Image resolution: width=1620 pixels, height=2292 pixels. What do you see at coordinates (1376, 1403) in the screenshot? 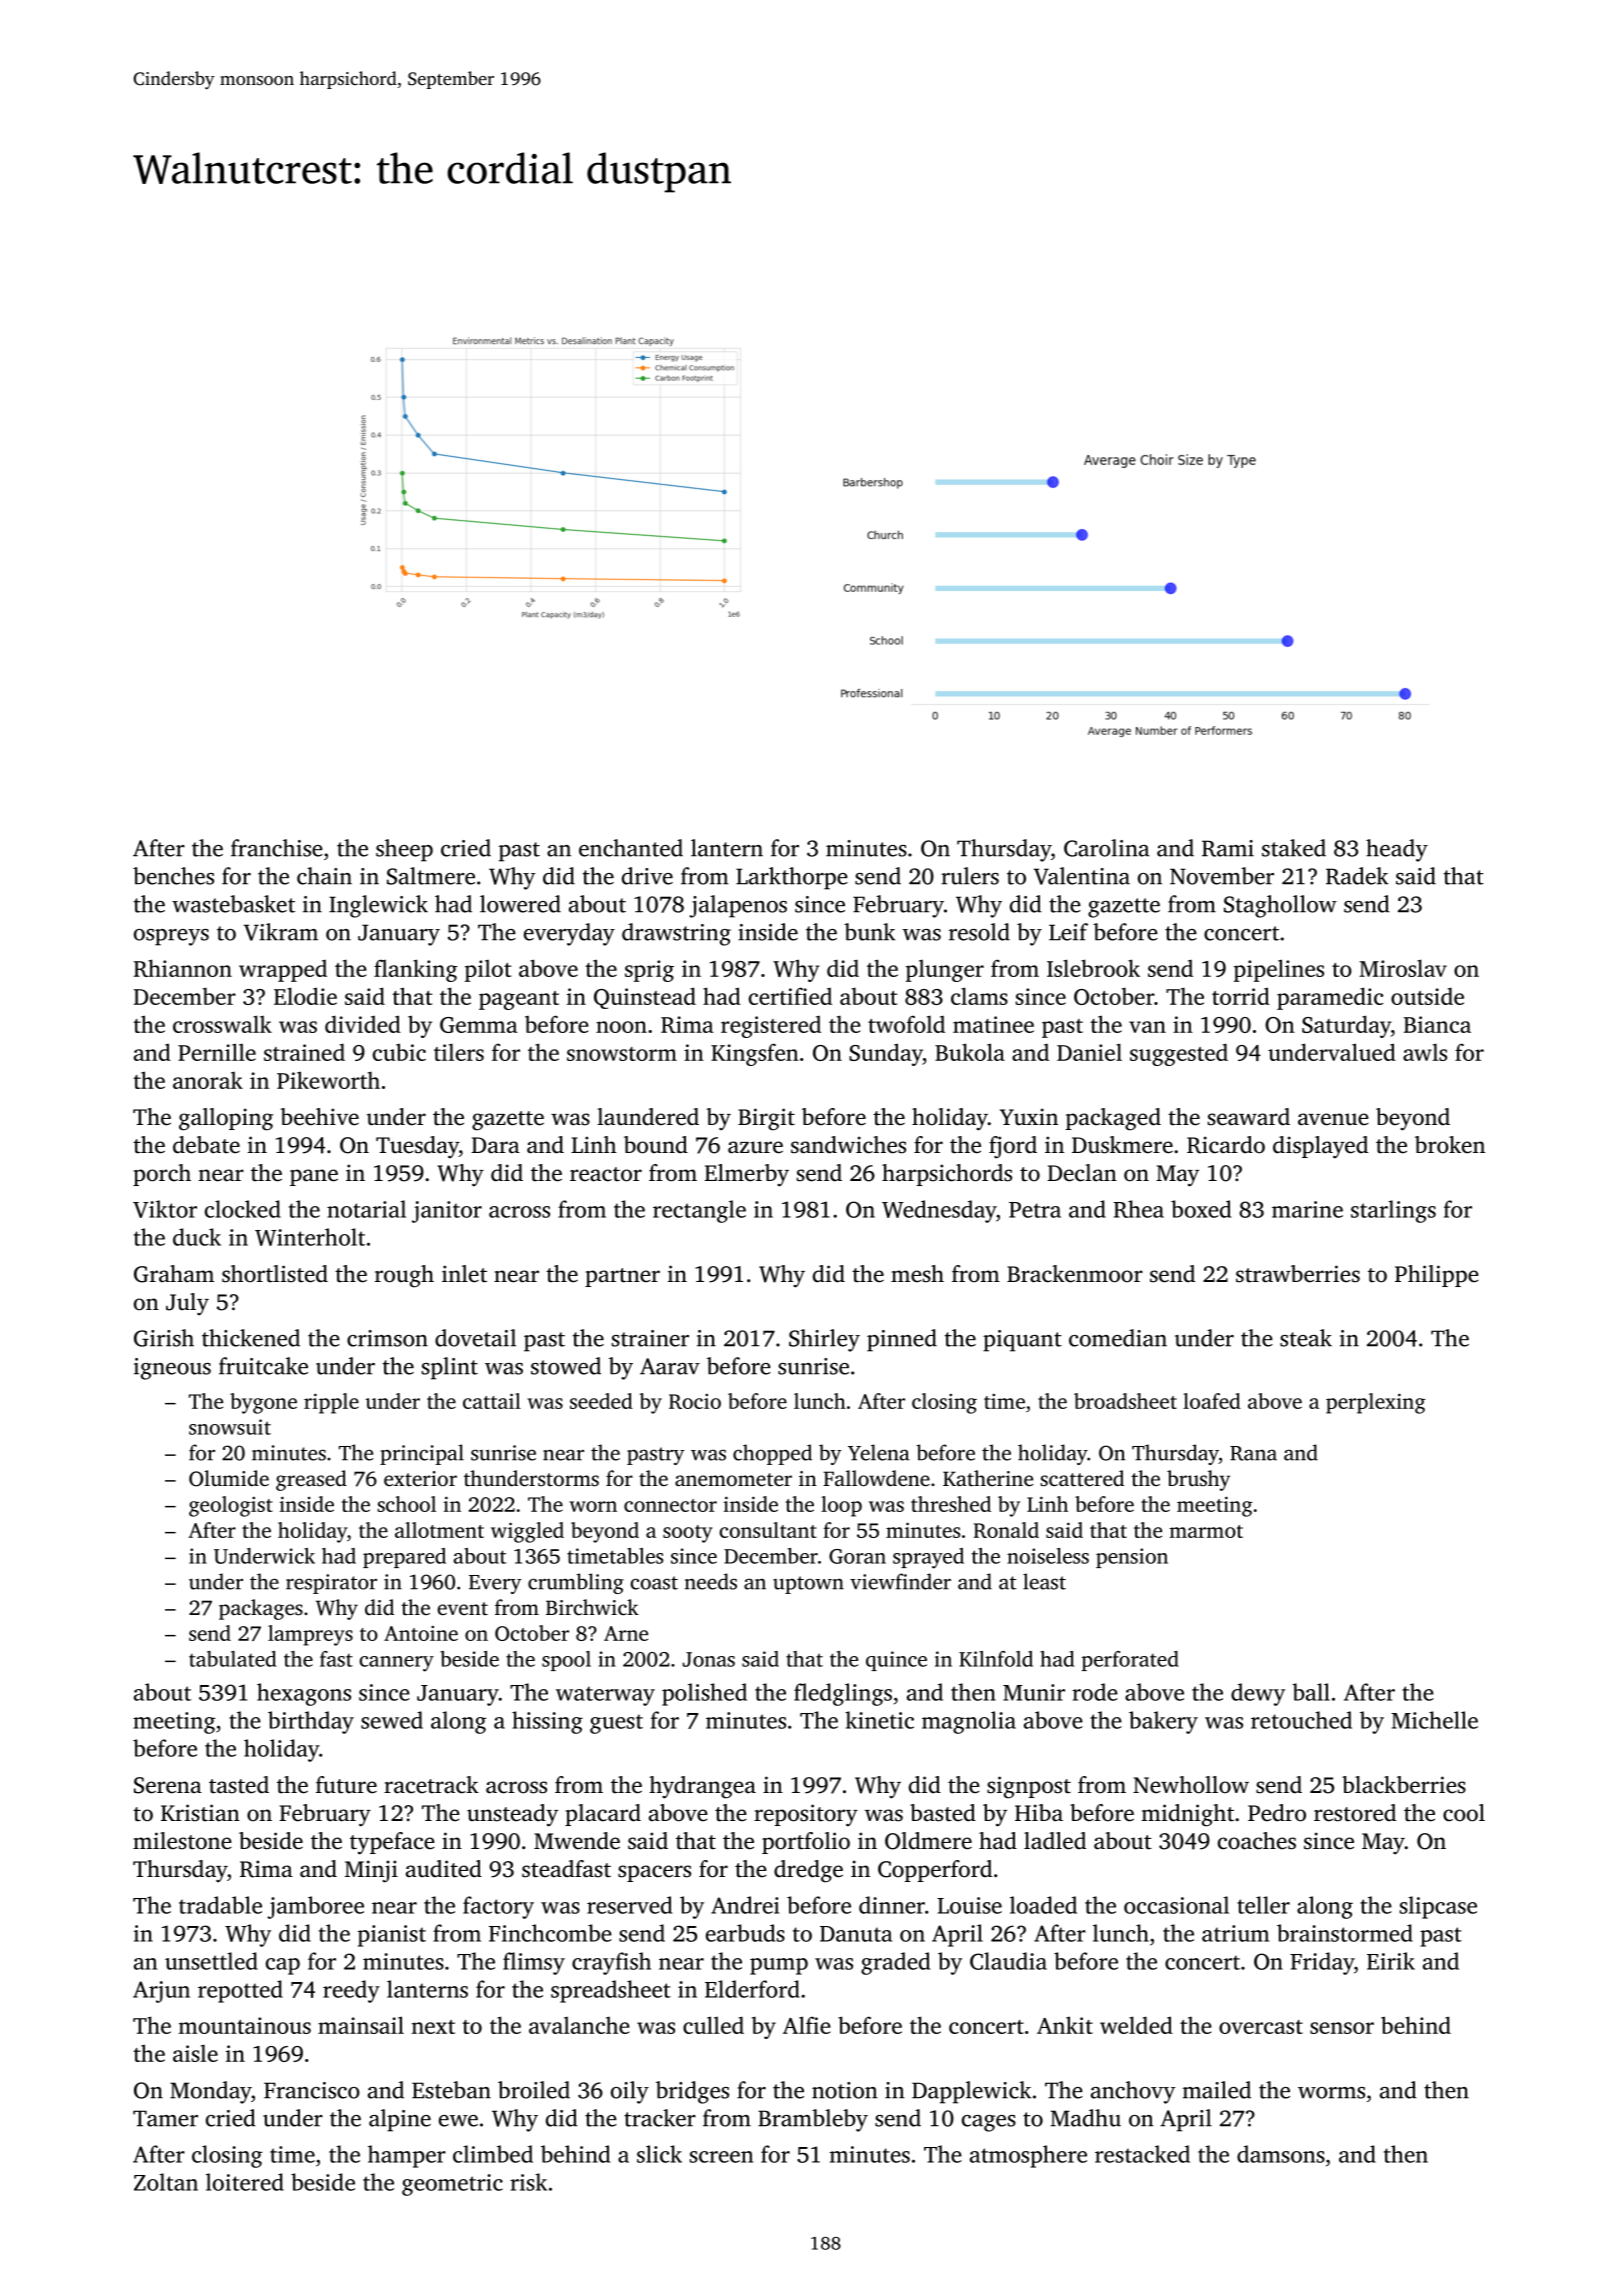
I see `perplexing` at bounding box center [1376, 1403].
